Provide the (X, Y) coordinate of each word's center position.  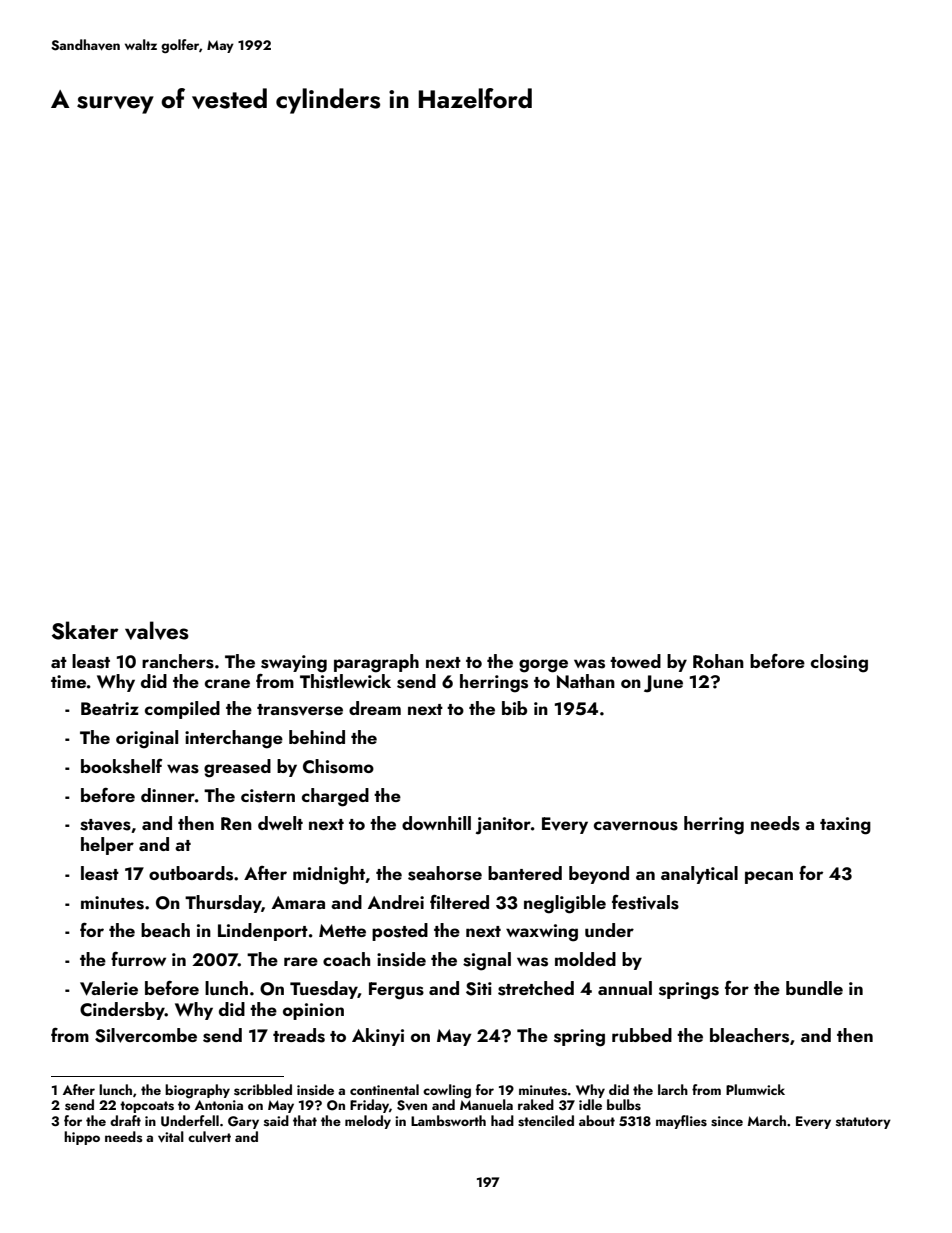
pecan (769, 877)
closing (839, 663)
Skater (85, 630)
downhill (436, 823)
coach (346, 959)
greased (237, 768)
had (502, 1120)
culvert (209, 1136)
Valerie (109, 988)
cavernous (636, 826)
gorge (543, 666)
